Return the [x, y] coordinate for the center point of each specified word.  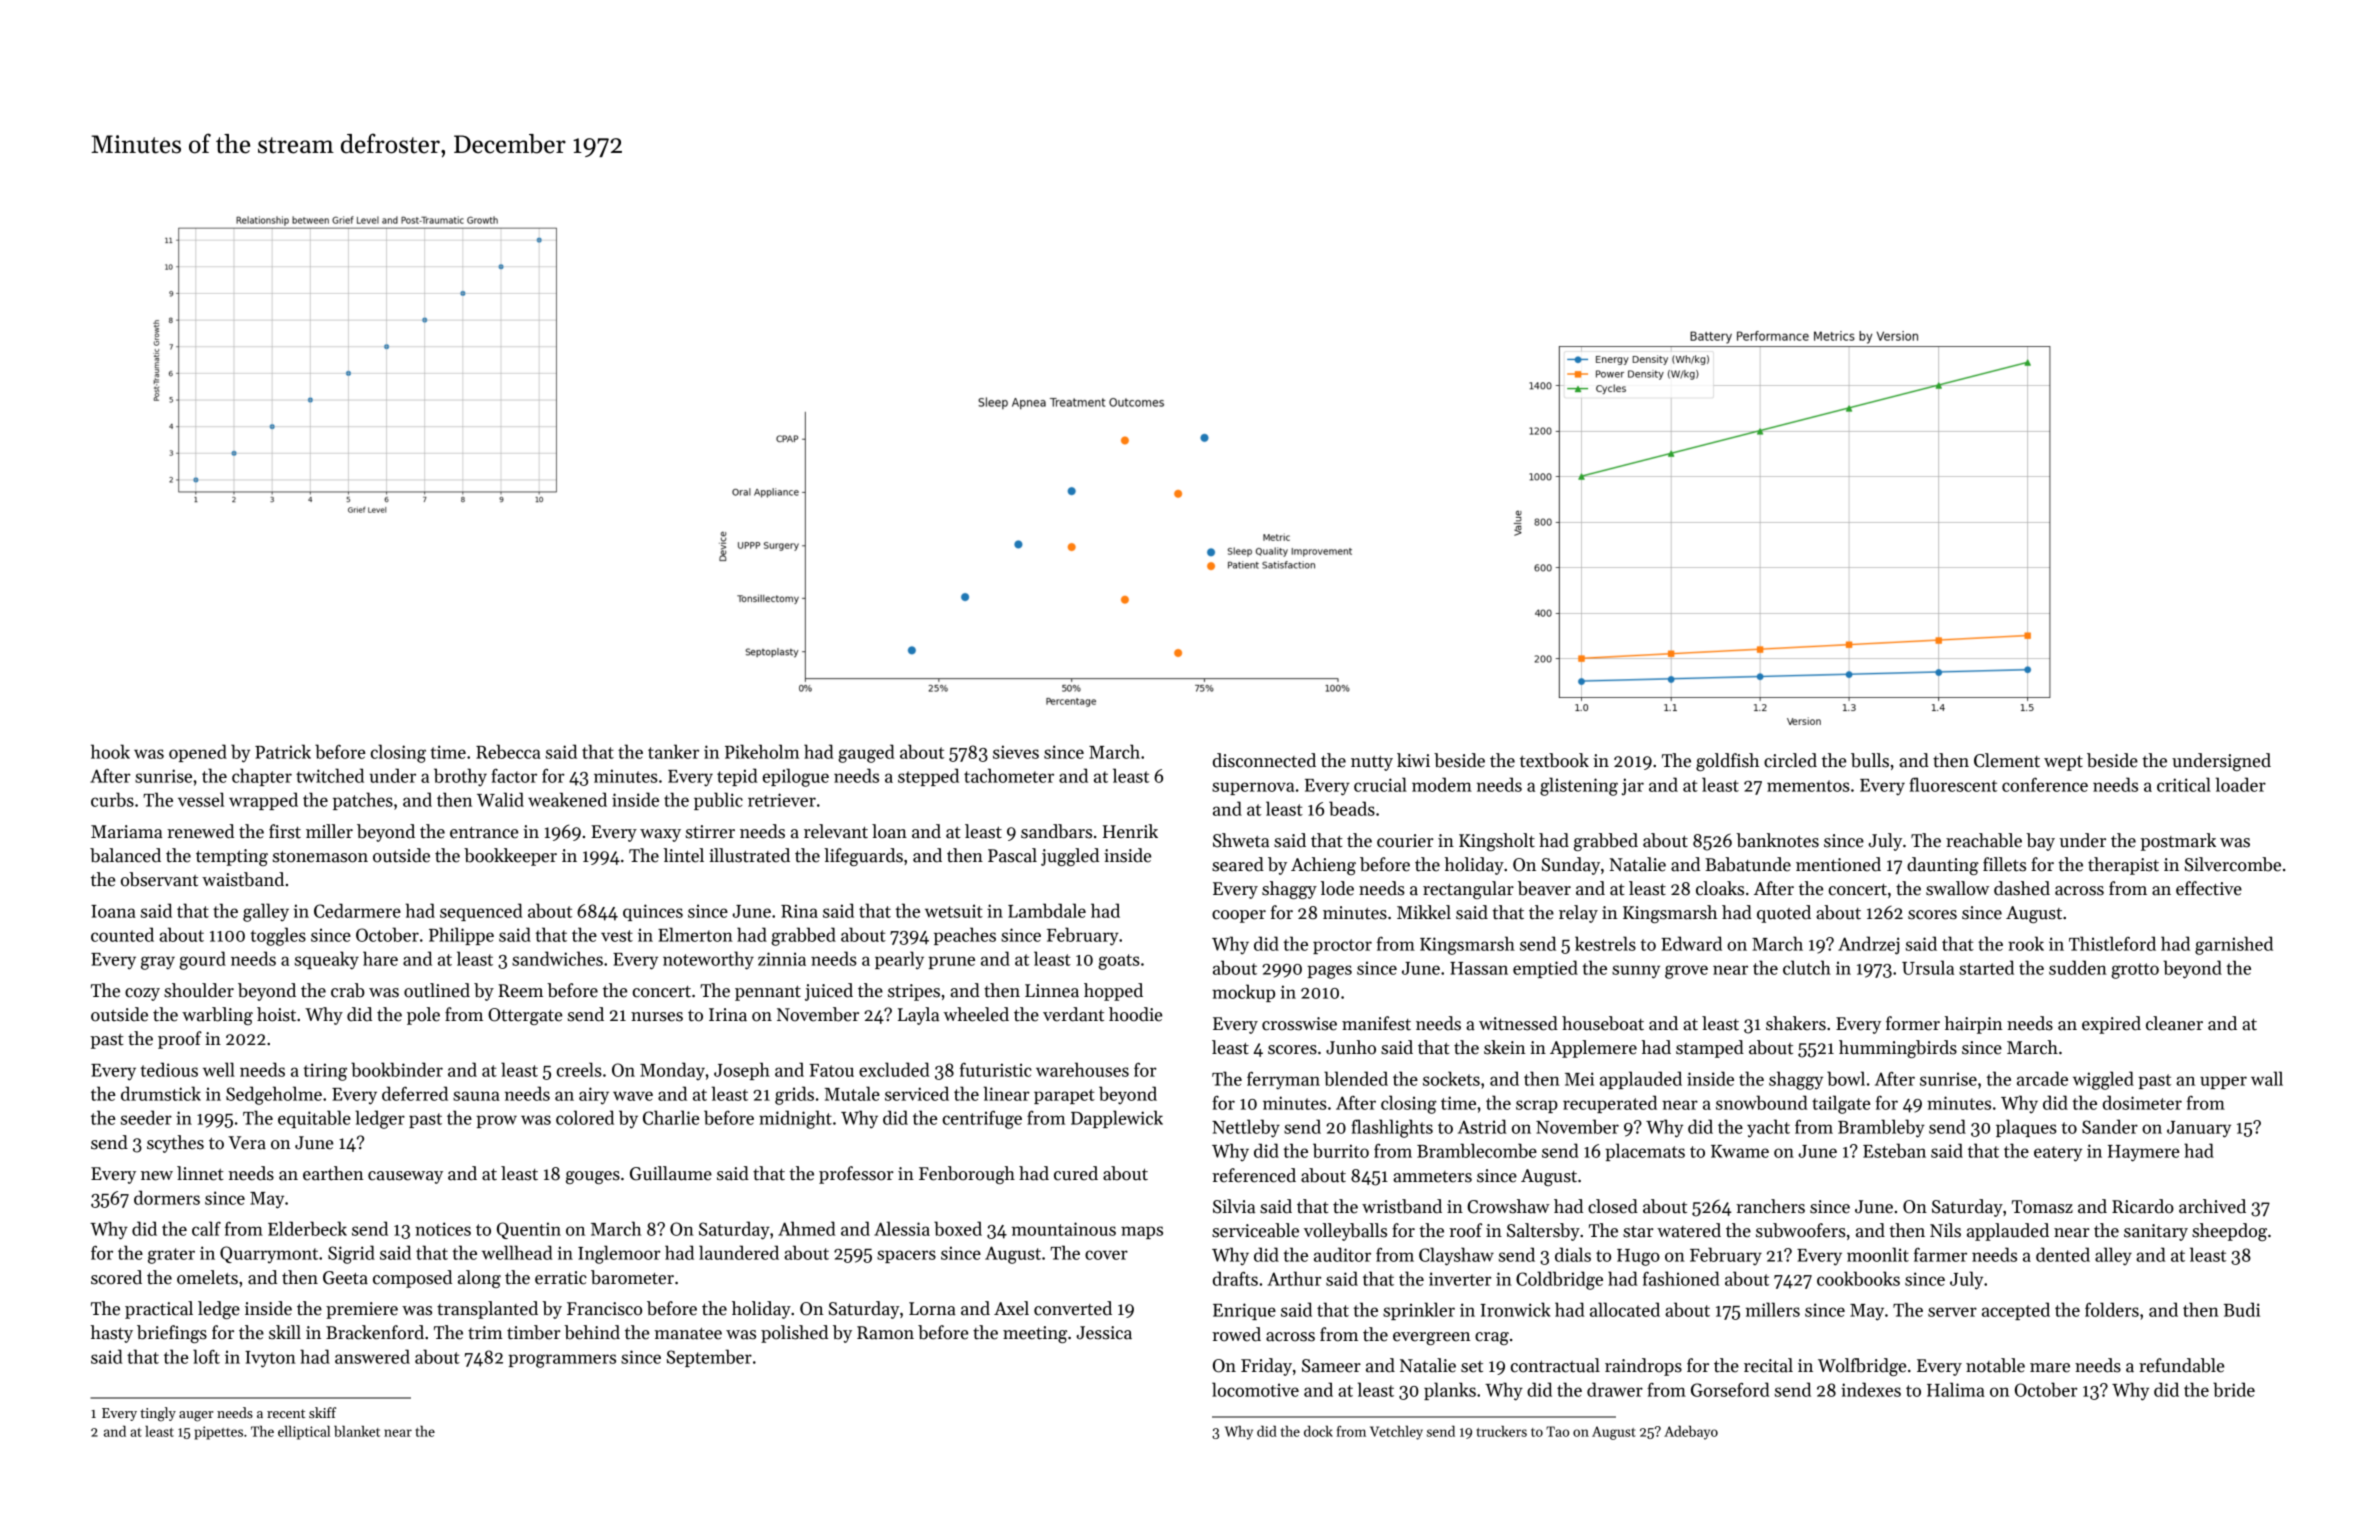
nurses [657, 1017]
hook [110, 751]
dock [1318, 1431]
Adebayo [1691, 1432]
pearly [899, 960]
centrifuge [982, 1119]
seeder [146, 1117]
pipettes [218, 1433]
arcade [2042, 1078]
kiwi [1413, 760]
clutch [1807, 967]
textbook [1554, 760]
